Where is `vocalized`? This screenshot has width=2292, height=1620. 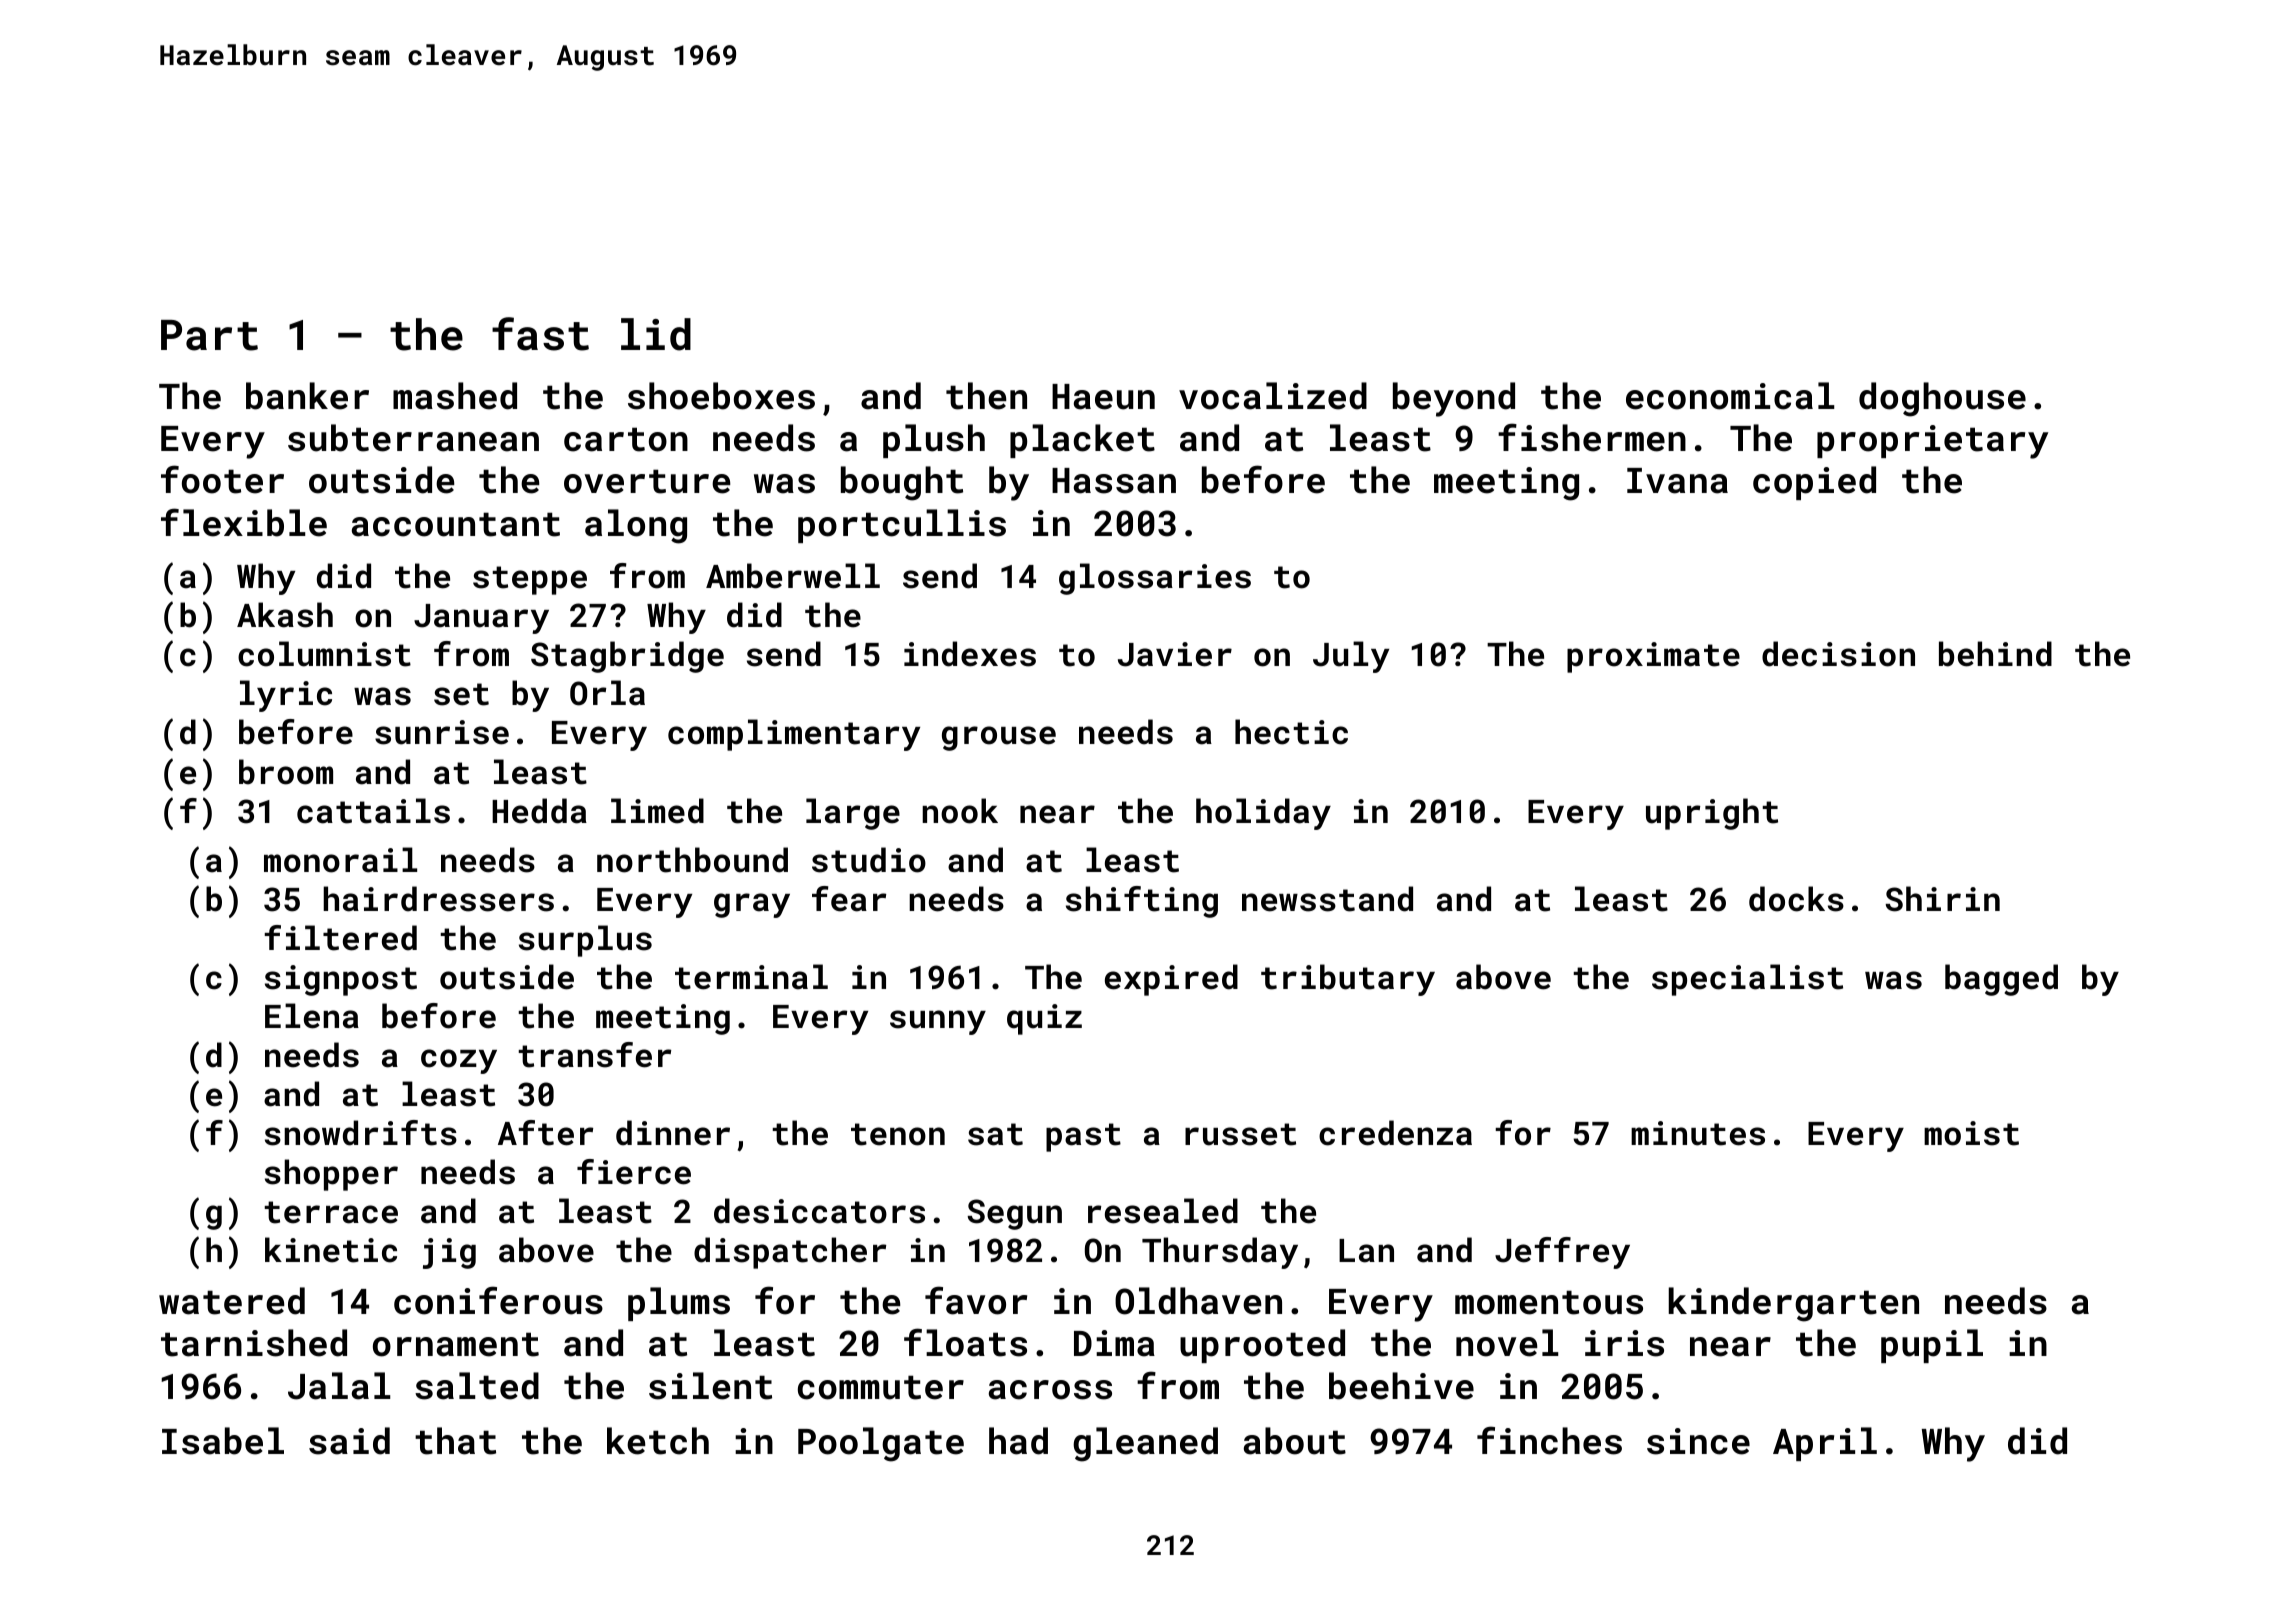
vocalized is located at coordinates (1273, 396).
